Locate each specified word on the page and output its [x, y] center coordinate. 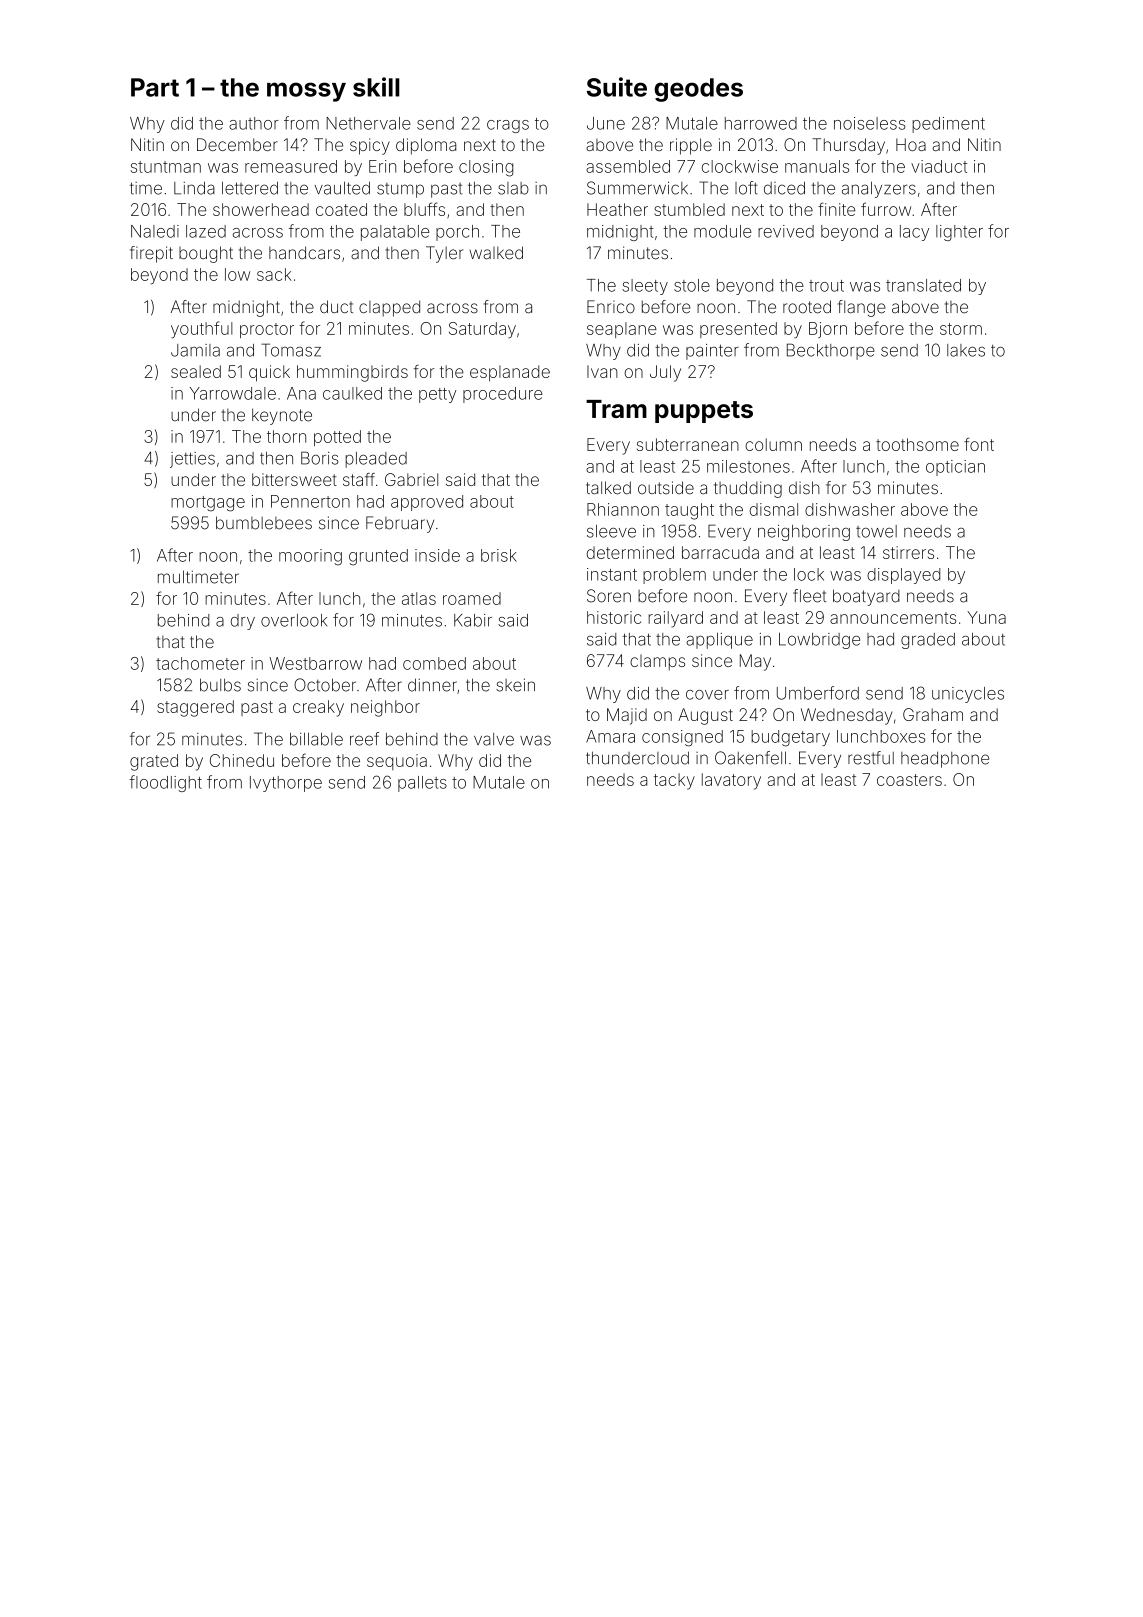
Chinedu [242, 760]
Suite [617, 87]
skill [376, 87]
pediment [948, 125]
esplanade [510, 373]
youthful [202, 330]
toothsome [917, 444]
